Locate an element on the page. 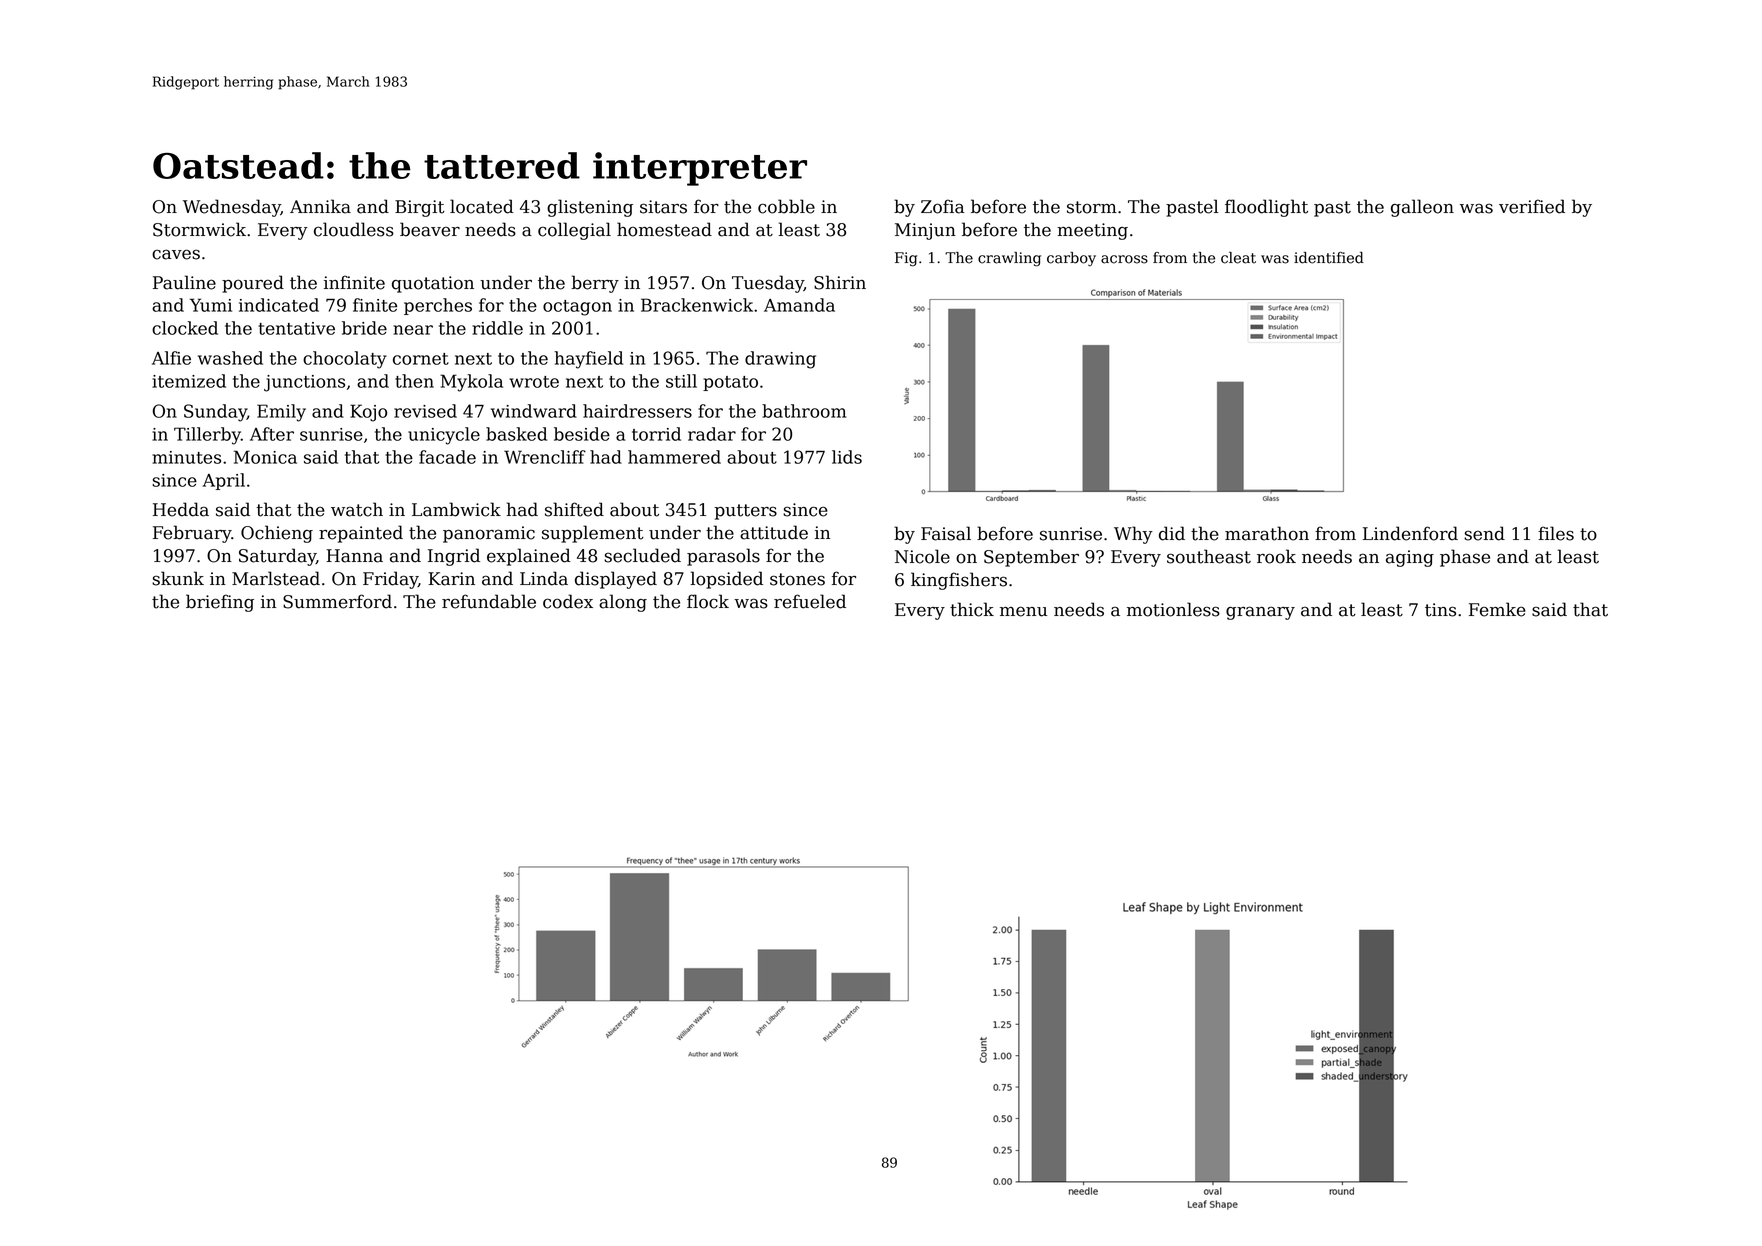  bathroom is located at coordinates (804, 411).
